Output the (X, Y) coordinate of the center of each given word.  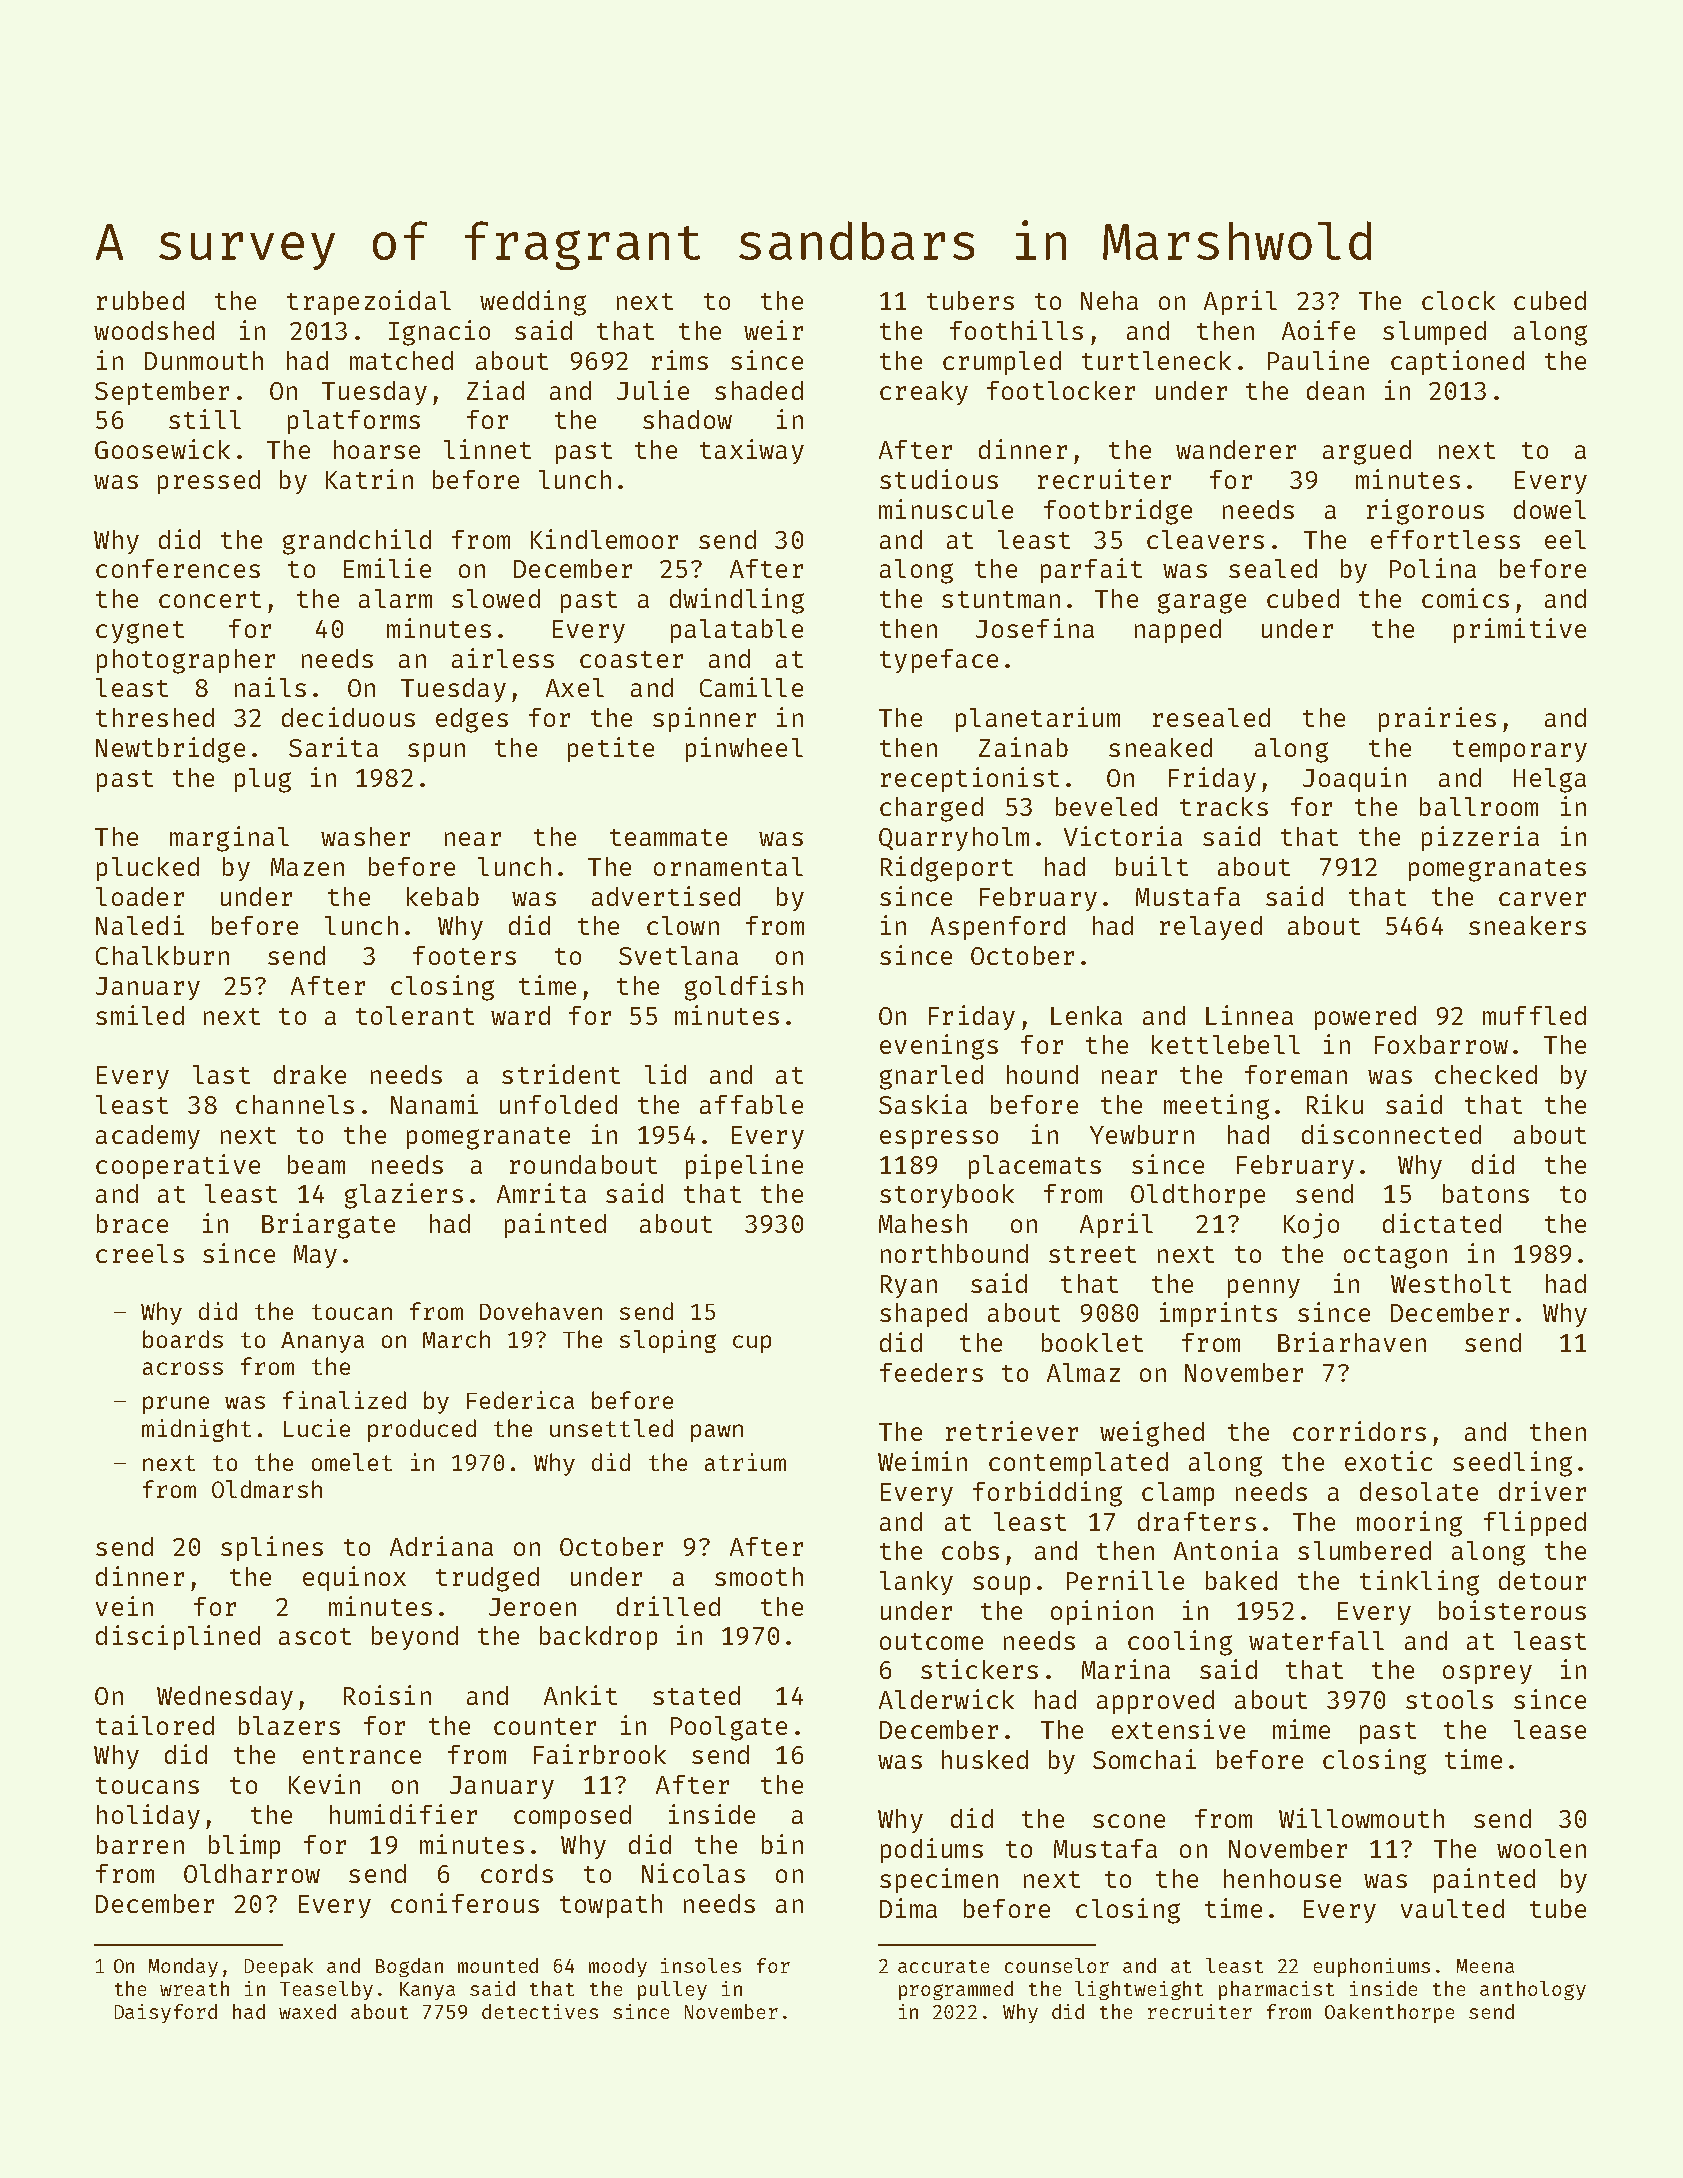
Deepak (279, 1967)
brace (132, 1223)
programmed (956, 1990)
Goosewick (162, 449)
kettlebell (1226, 1044)
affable (751, 1104)
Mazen (307, 867)
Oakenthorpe (1389, 2013)
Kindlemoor (604, 539)
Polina (1433, 568)
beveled (1106, 806)
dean (1335, 390)
